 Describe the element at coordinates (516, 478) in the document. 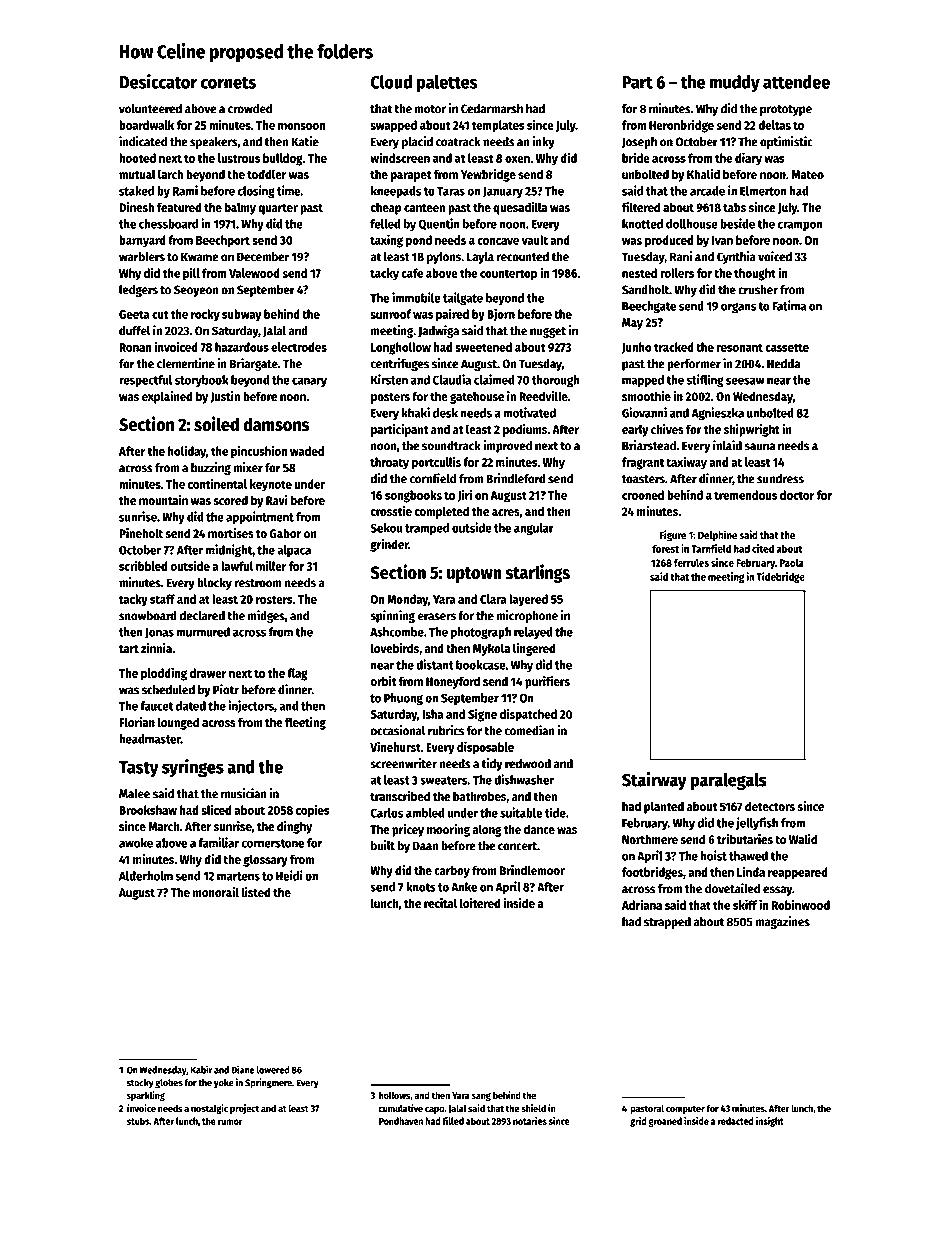

I see `Brindleford` at that location.
